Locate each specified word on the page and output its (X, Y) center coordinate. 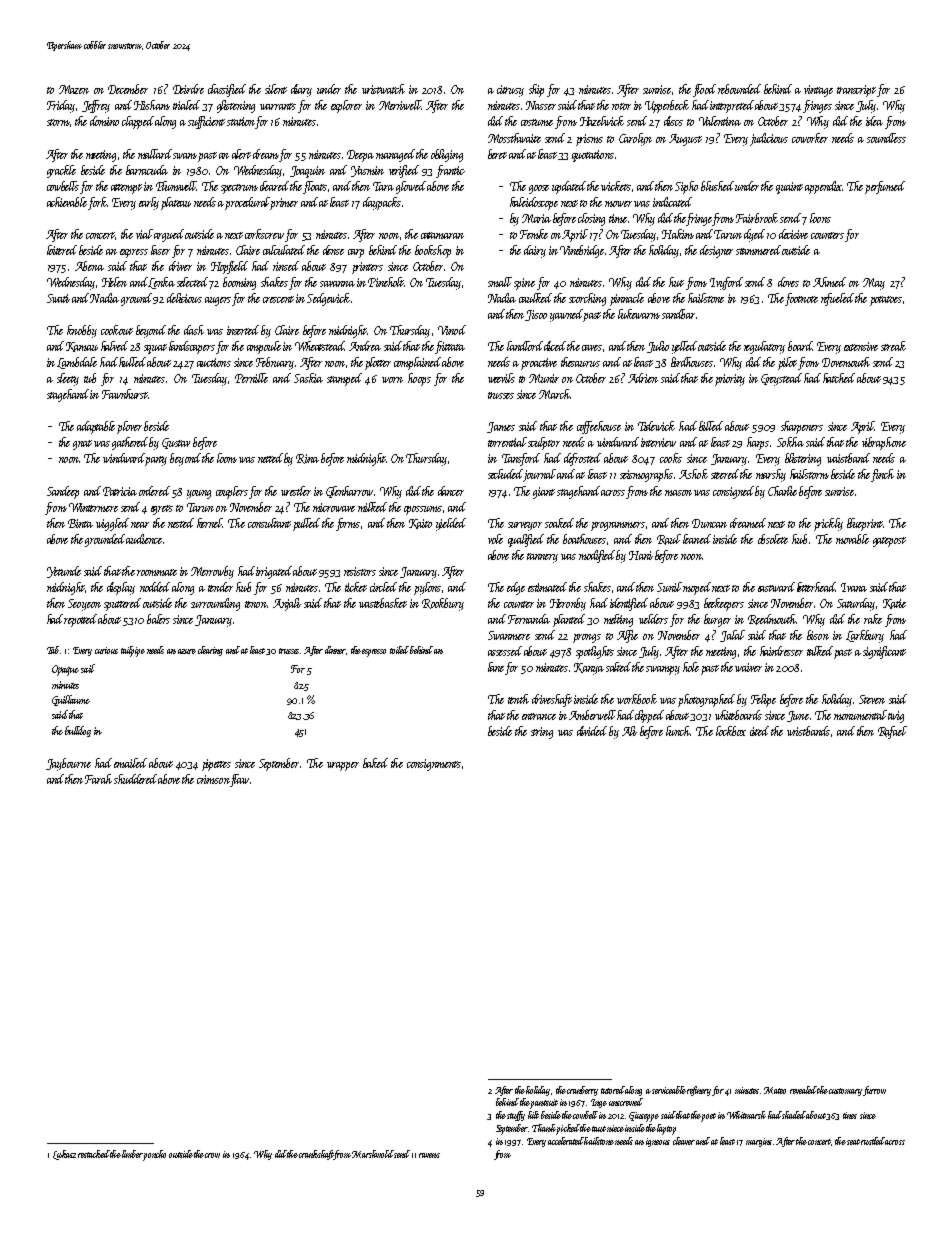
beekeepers (724, 604)
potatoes (886, 301)
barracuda (147, 170)
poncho (154, 1155)
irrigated (274, 572)
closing (591, 219)
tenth (518, 699)
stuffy (516, 1116)
